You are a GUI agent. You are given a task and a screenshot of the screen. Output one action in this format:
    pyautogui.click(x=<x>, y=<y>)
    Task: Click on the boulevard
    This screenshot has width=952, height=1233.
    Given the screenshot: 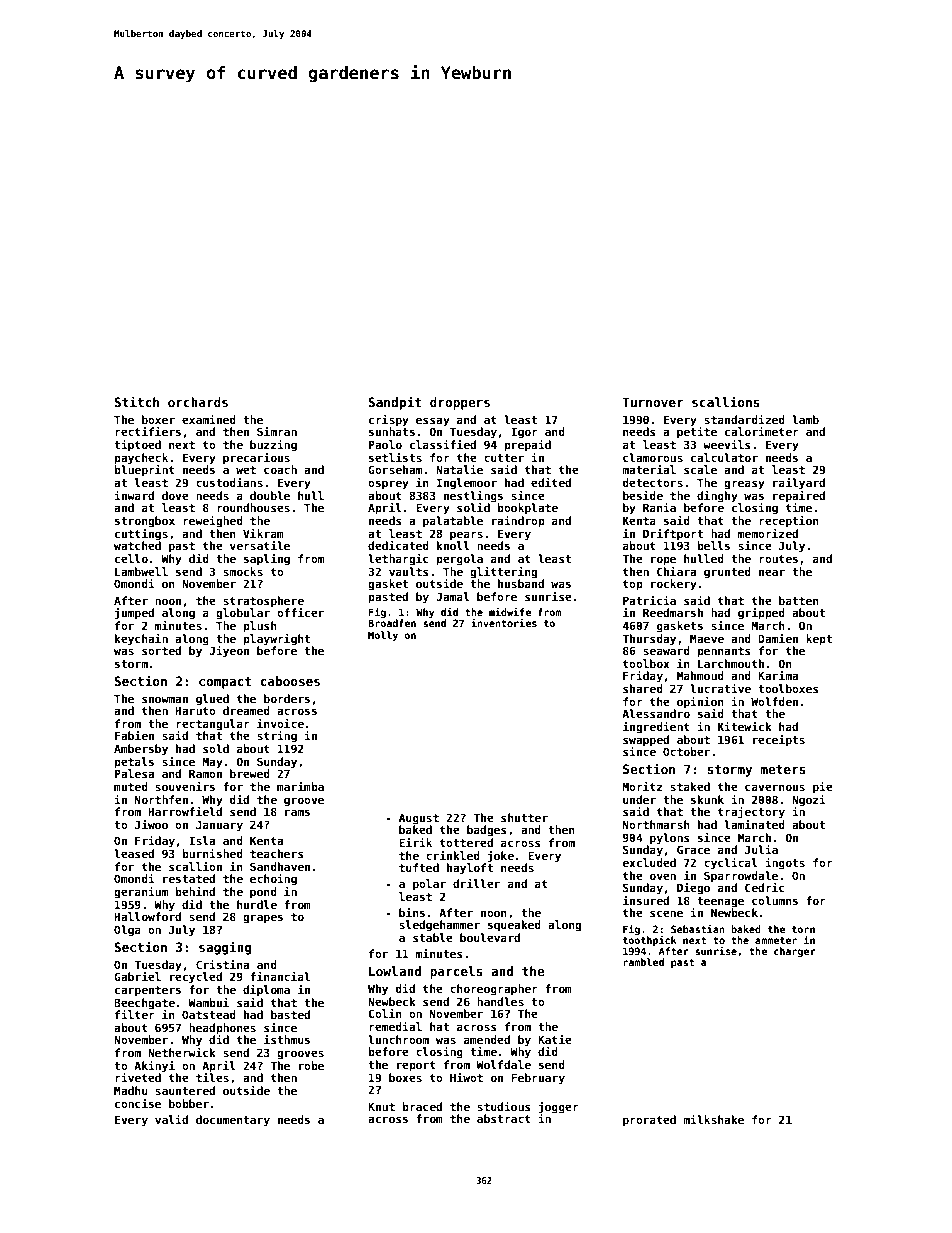 What is the action you would take?
    pyautogui.click(x=490, y=937)
